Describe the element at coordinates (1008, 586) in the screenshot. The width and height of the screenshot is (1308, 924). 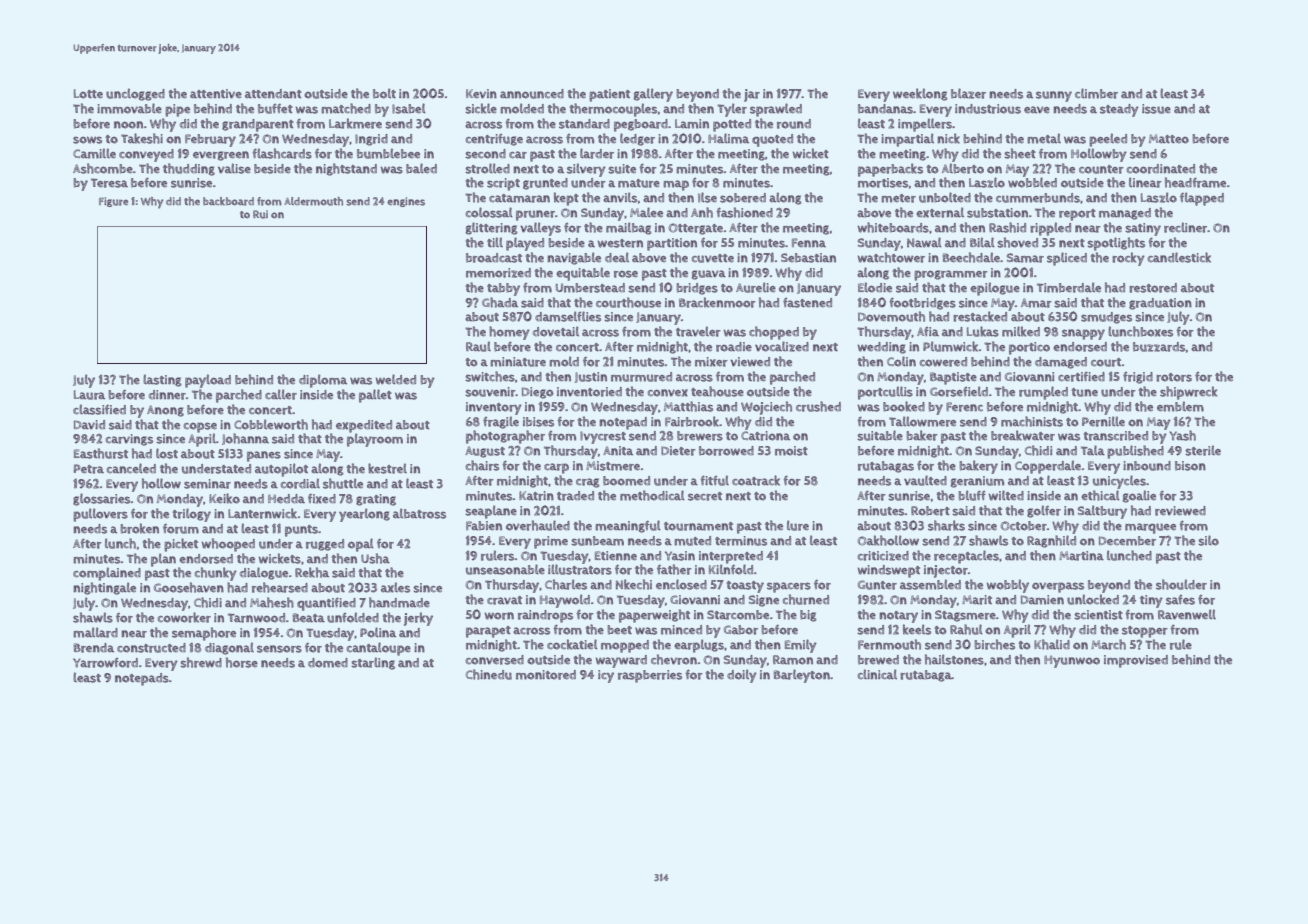
I see `wobbly` at that location.
